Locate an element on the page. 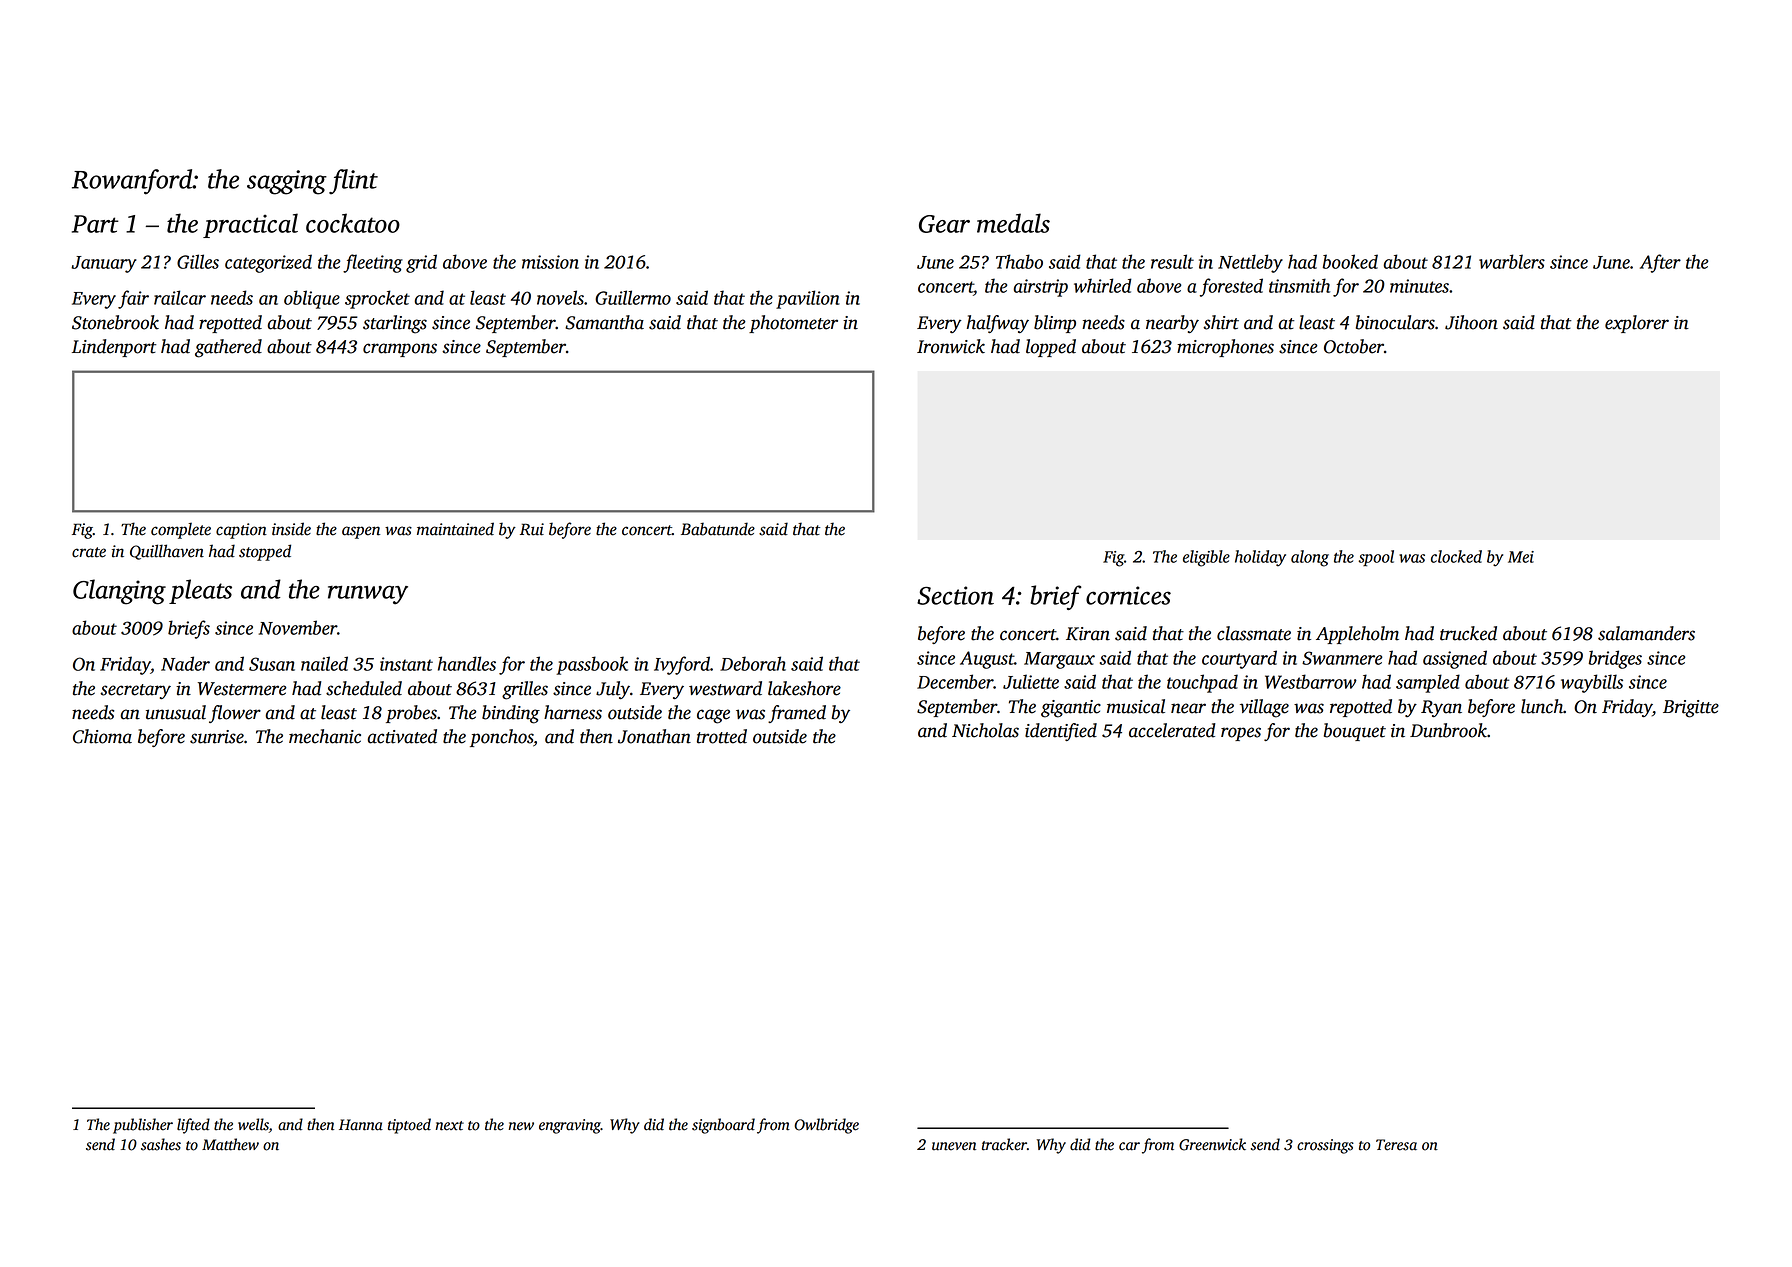 The height and width of the document is (1267, 1792). bouquet is located at coordinates (1355, 732).
